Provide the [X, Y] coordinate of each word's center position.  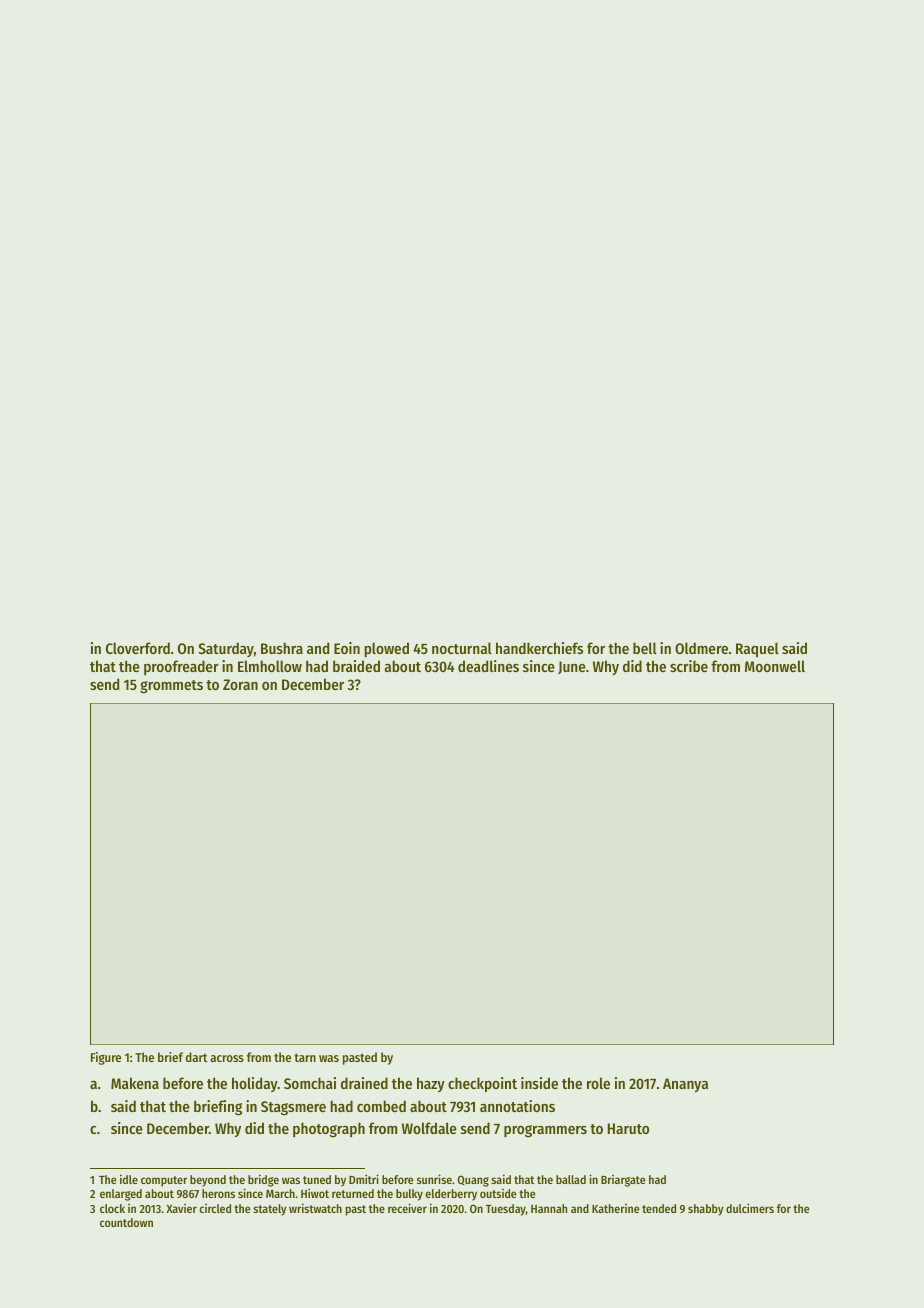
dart [196, 1057]
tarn [305, 1057]
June [572, 667]
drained [364, 1083]
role [598, 1083]
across [227, 1058]
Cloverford [138, 648]
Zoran [240, 684]
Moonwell [775, 666]
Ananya [685, 1085]
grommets [171, 687]
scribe [689, 666]
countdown [126, 1222]
